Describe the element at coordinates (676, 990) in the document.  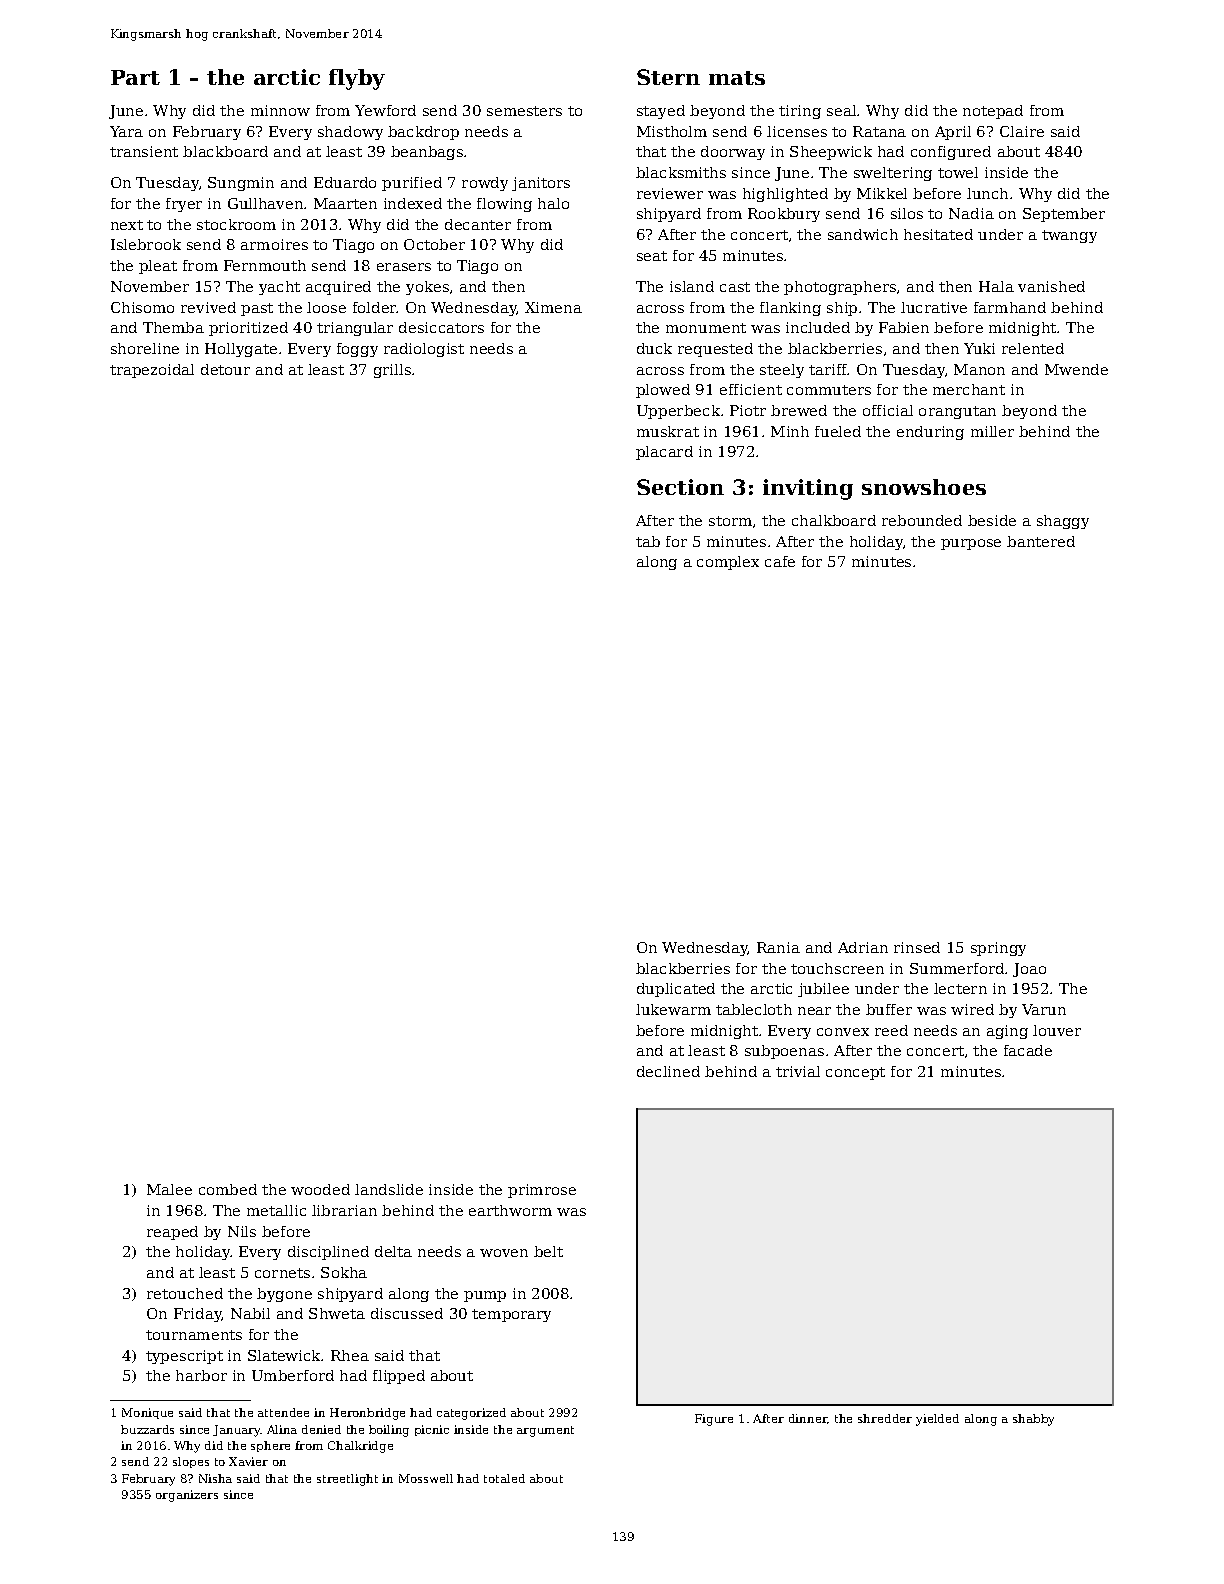
I see `duplicated` at that location.
